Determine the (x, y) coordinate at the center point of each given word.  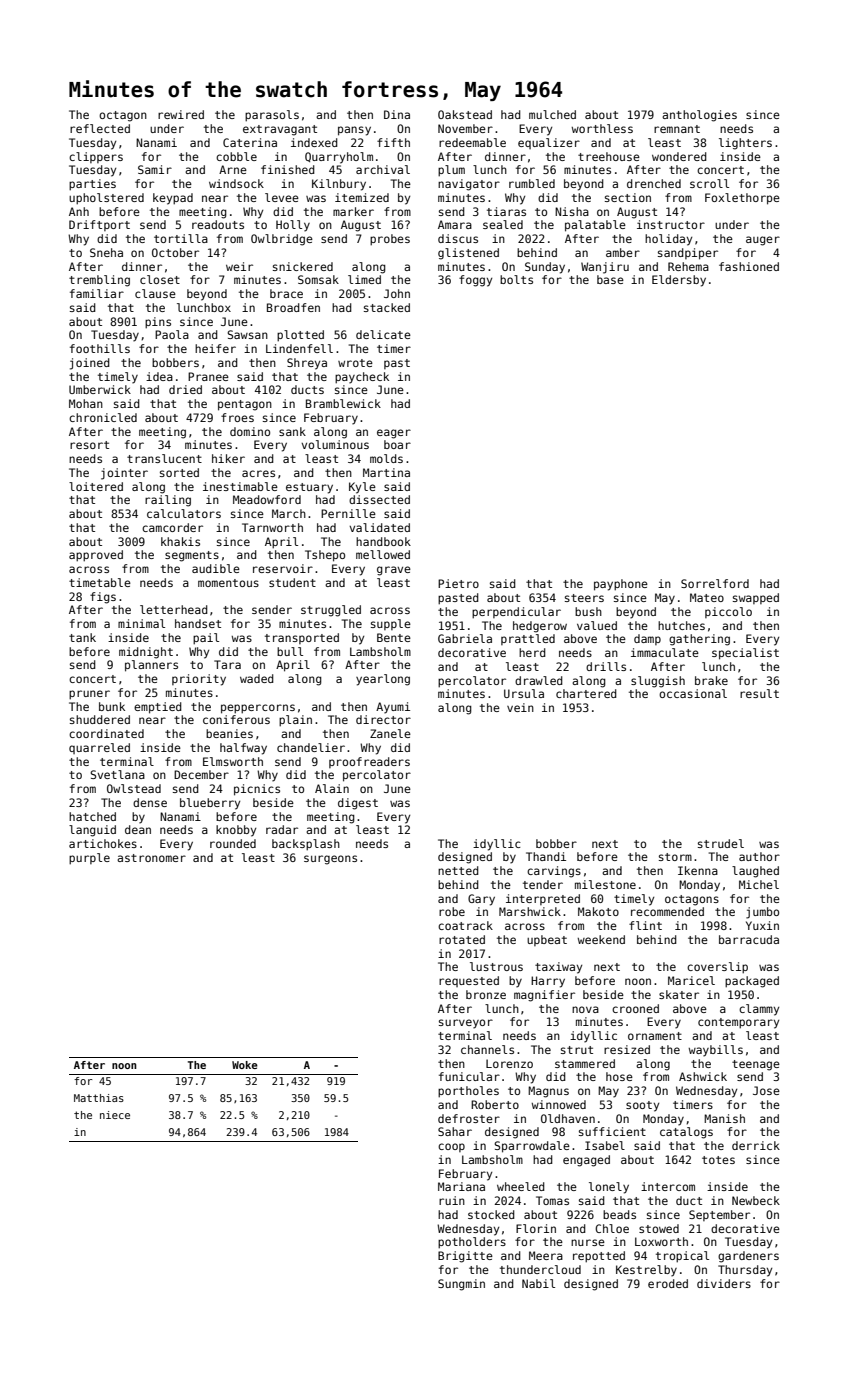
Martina (386, 472)
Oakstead (465, 114)
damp (647, 639)
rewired (181, 114)
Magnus (548, 1092)
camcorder (172, 527)
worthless (602, 128)
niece (115, 1115)
